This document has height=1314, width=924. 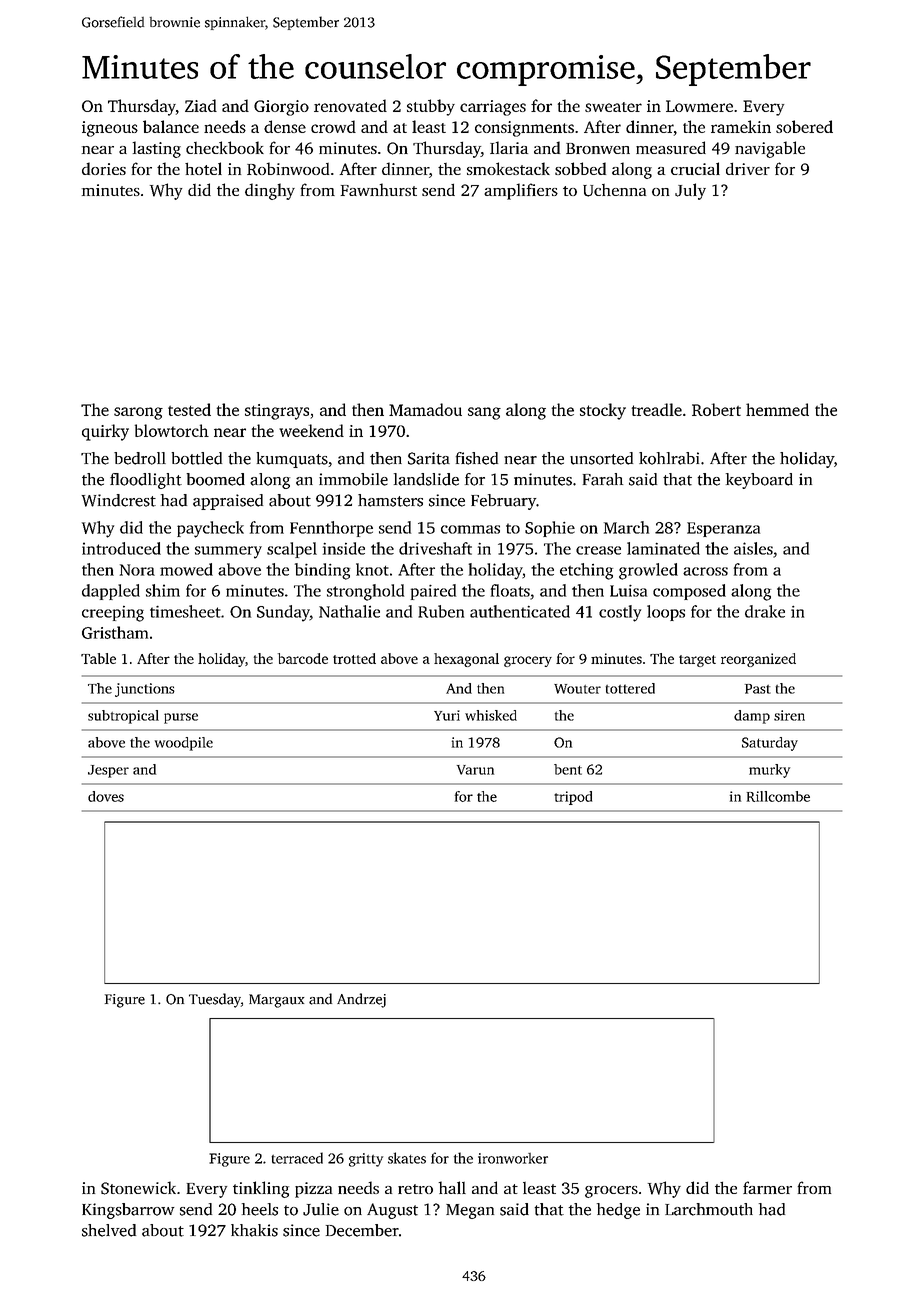 What do you see at coordinates (138, 413) in the document?
I see `sarong` at bounding box center [138, 413].
